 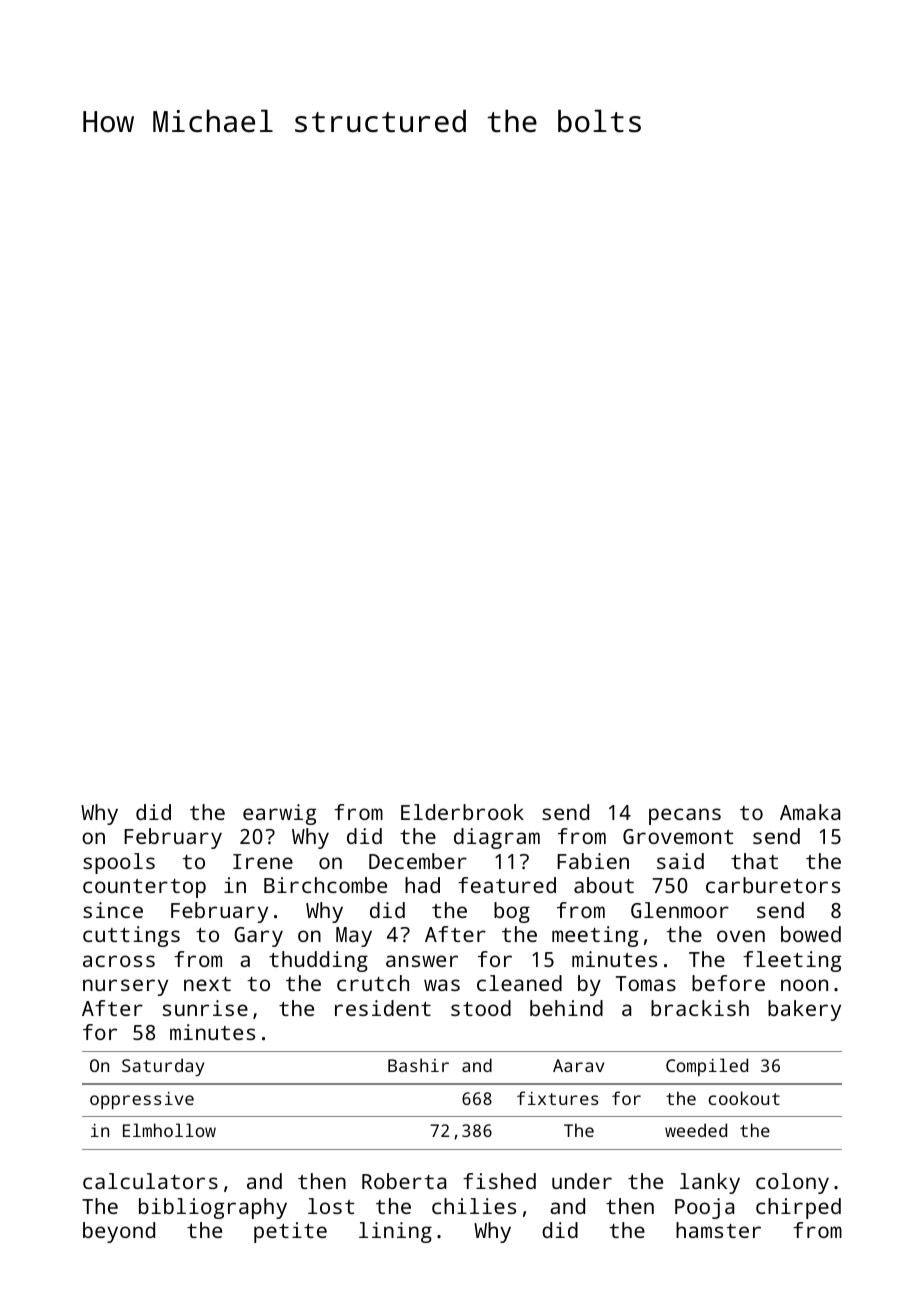 What do you see at coordinates (163, 1067) in the page?
I see `Saturday` at bounding box center [163, 1067].
